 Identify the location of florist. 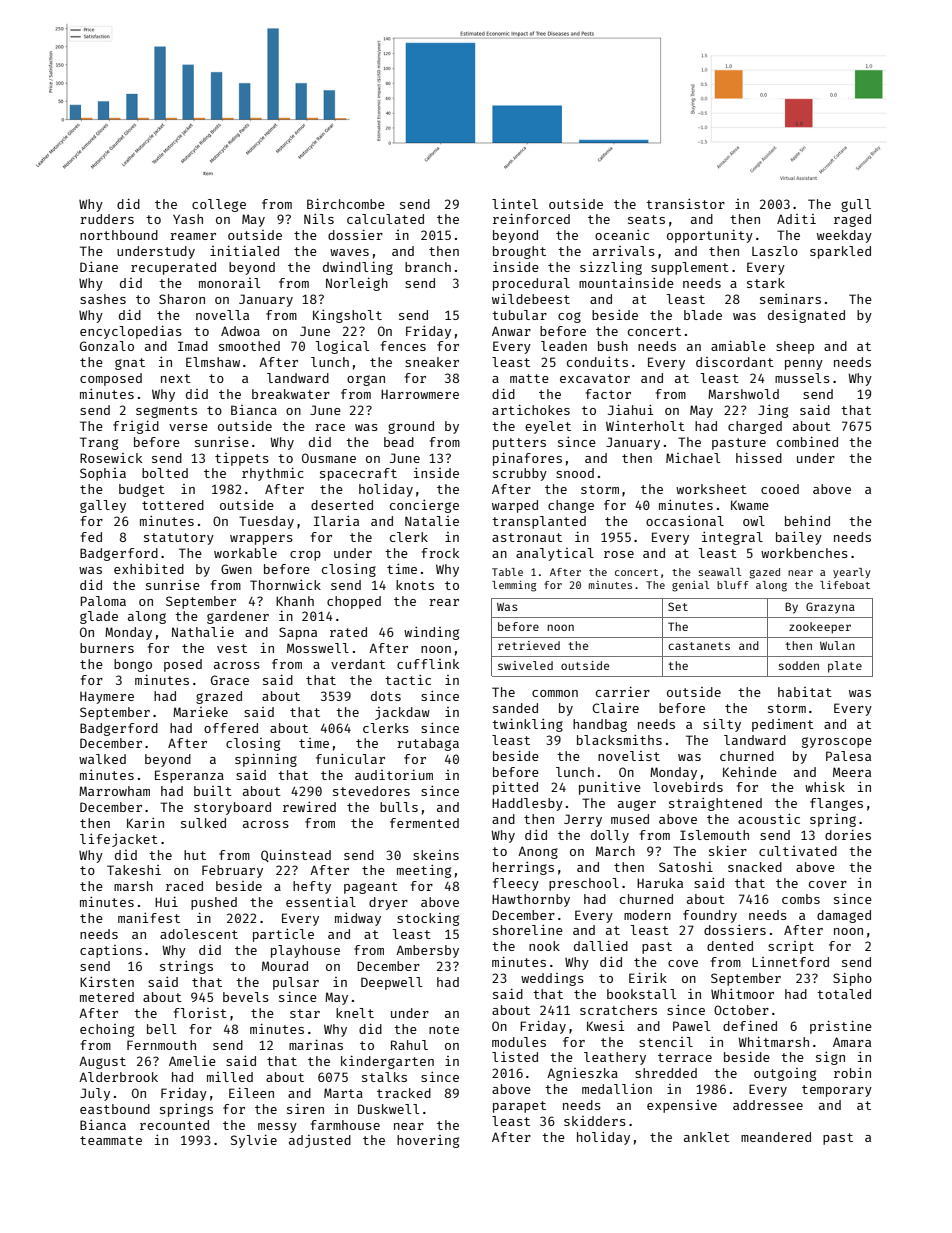
(200, 1013).
